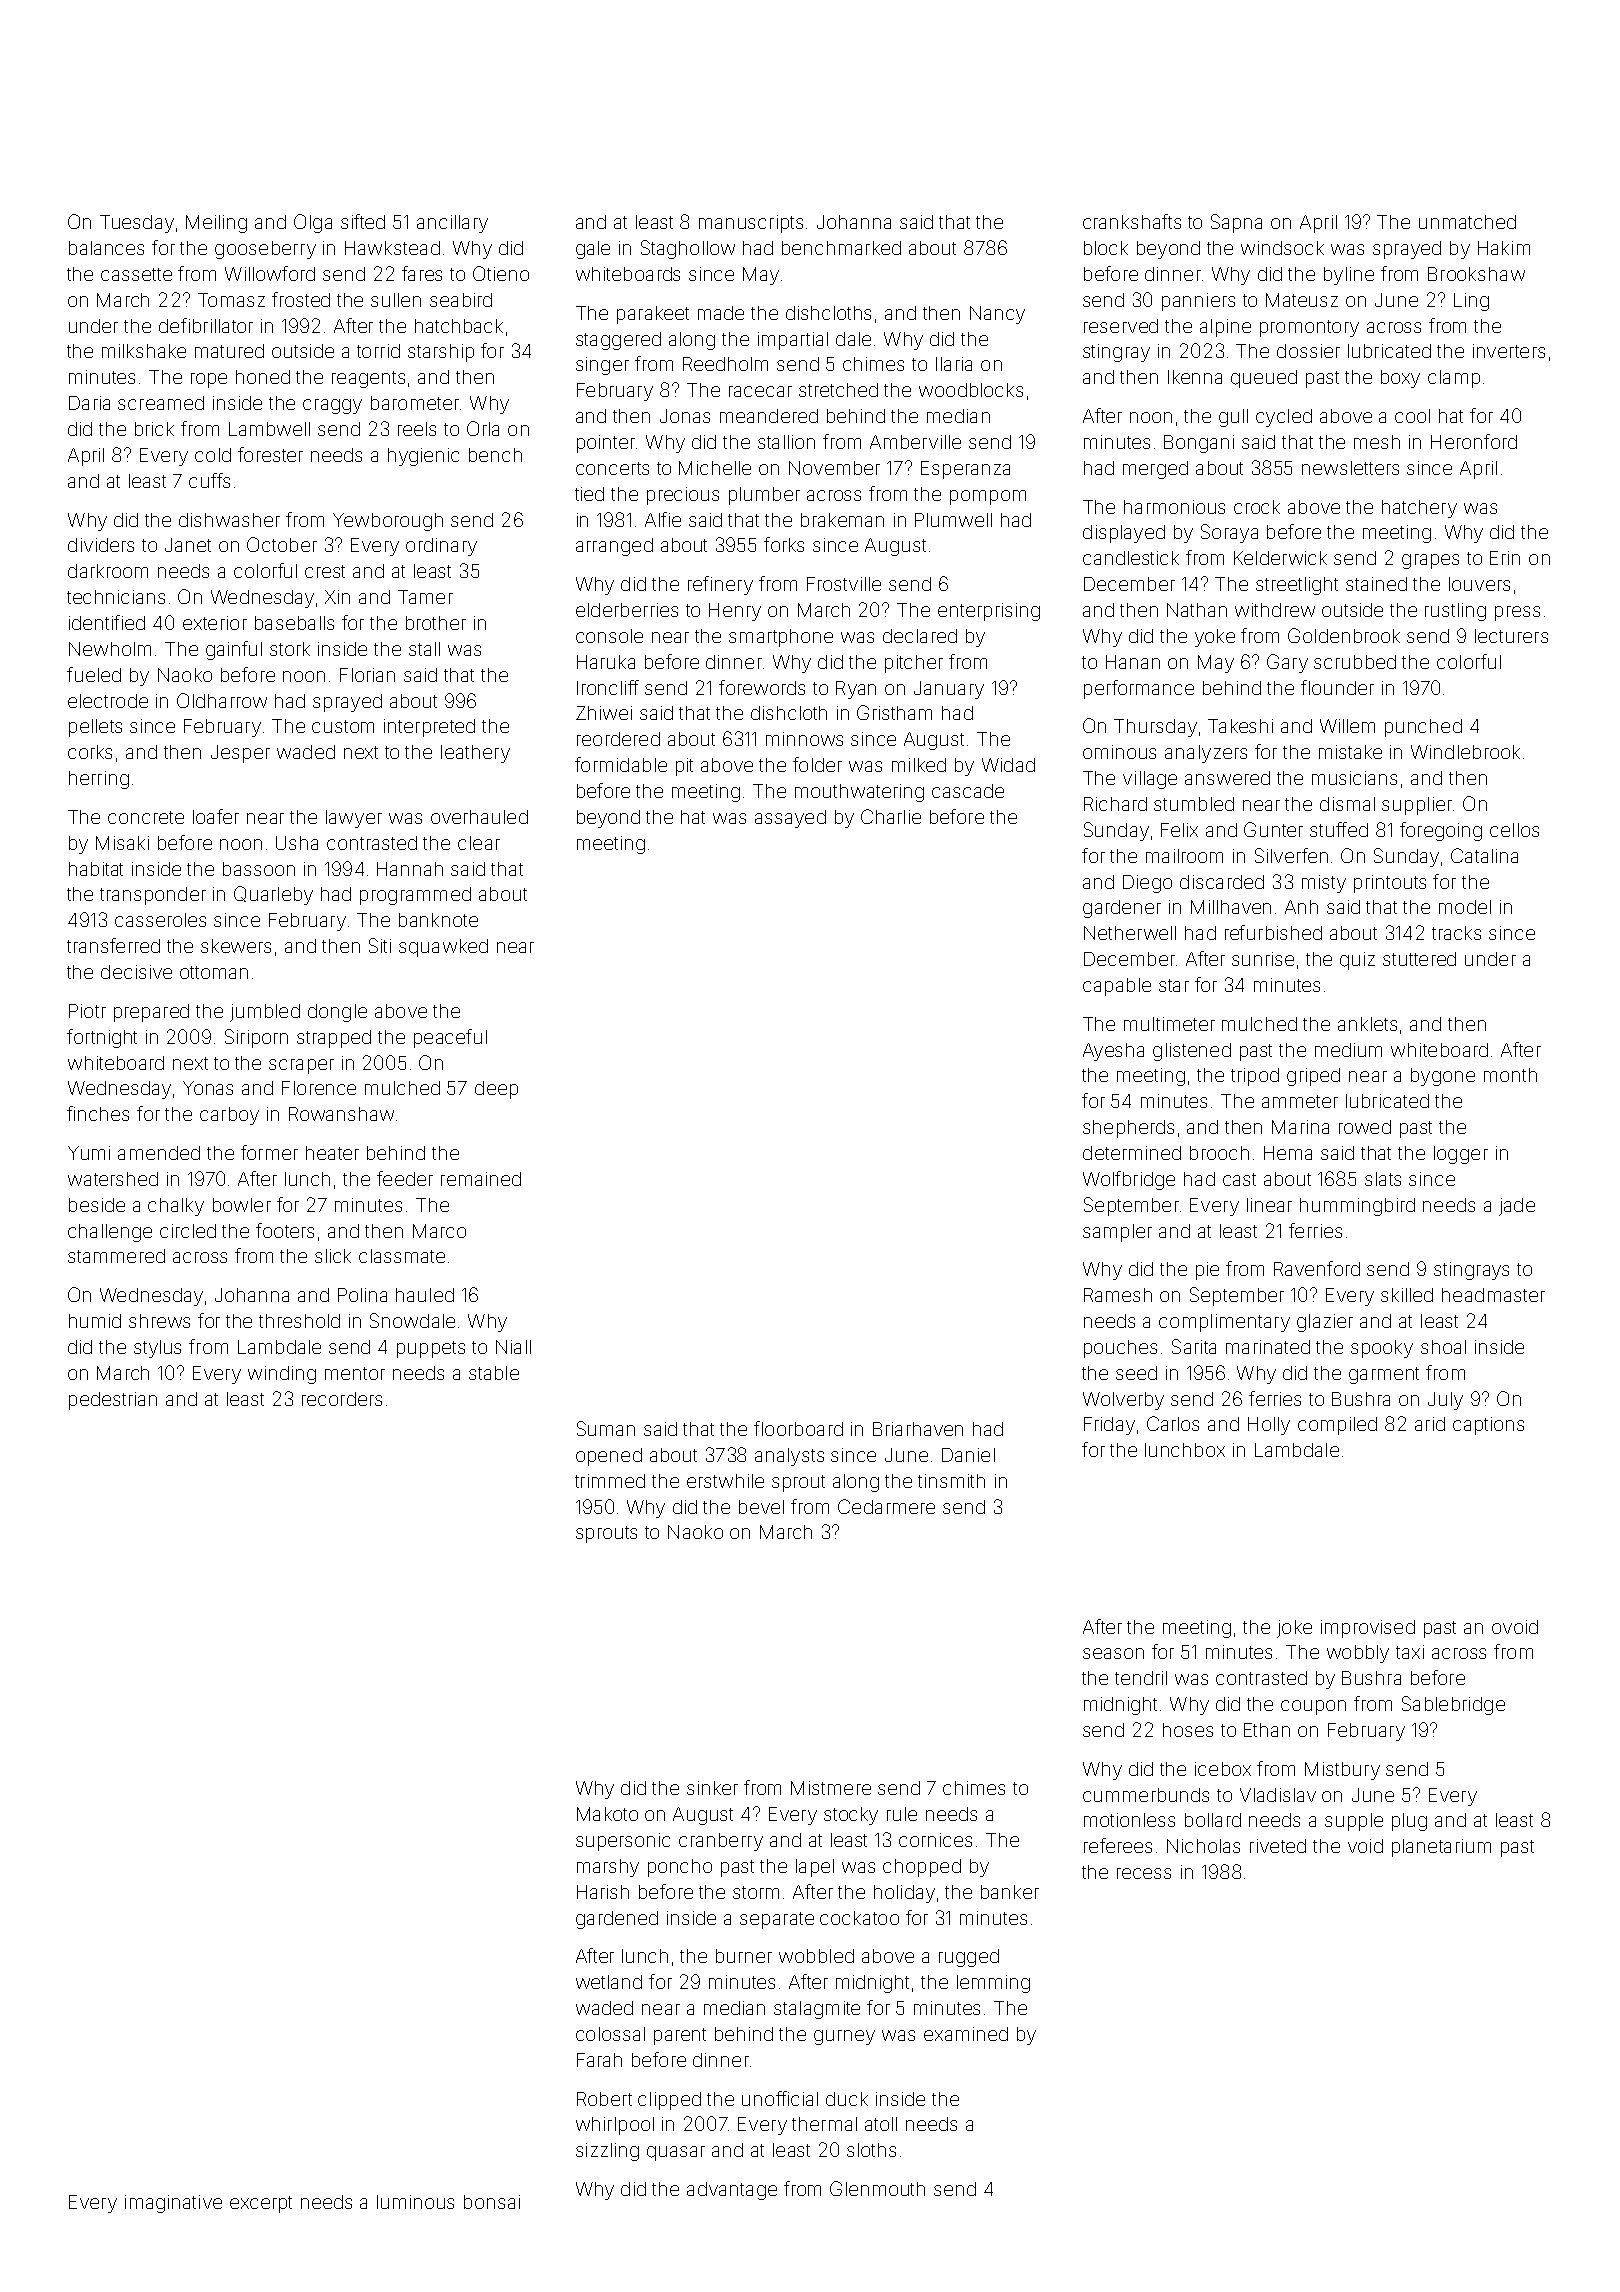 Image resolution: width=1620 pixels, height=2292 pixels. I want to click on crock, so click(1257, 507).
